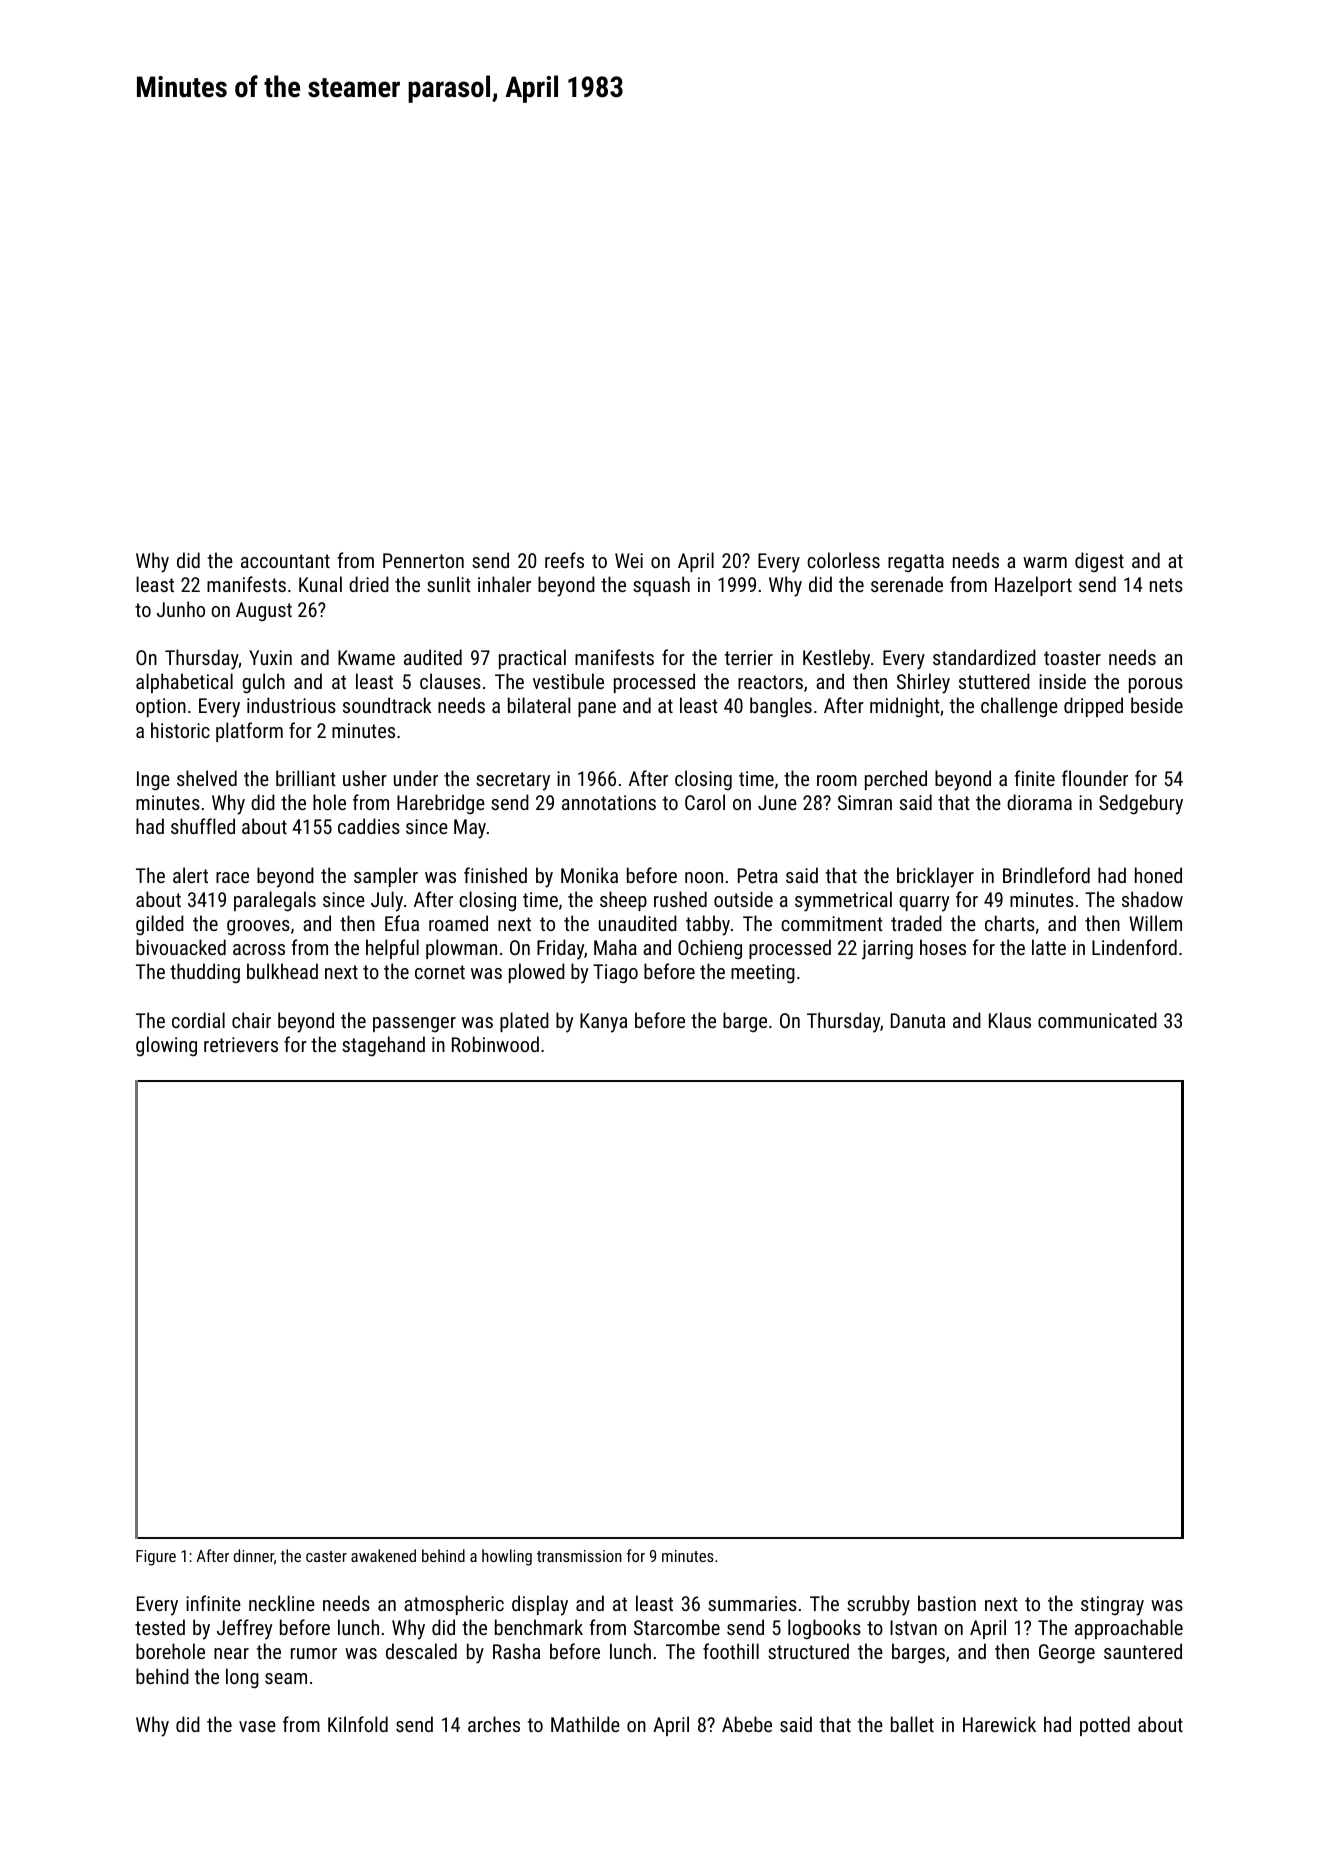  What do you see at coordinates (1155, 923) in the screenshot?
I see `Willem` at bounding box center [1155, 923].
